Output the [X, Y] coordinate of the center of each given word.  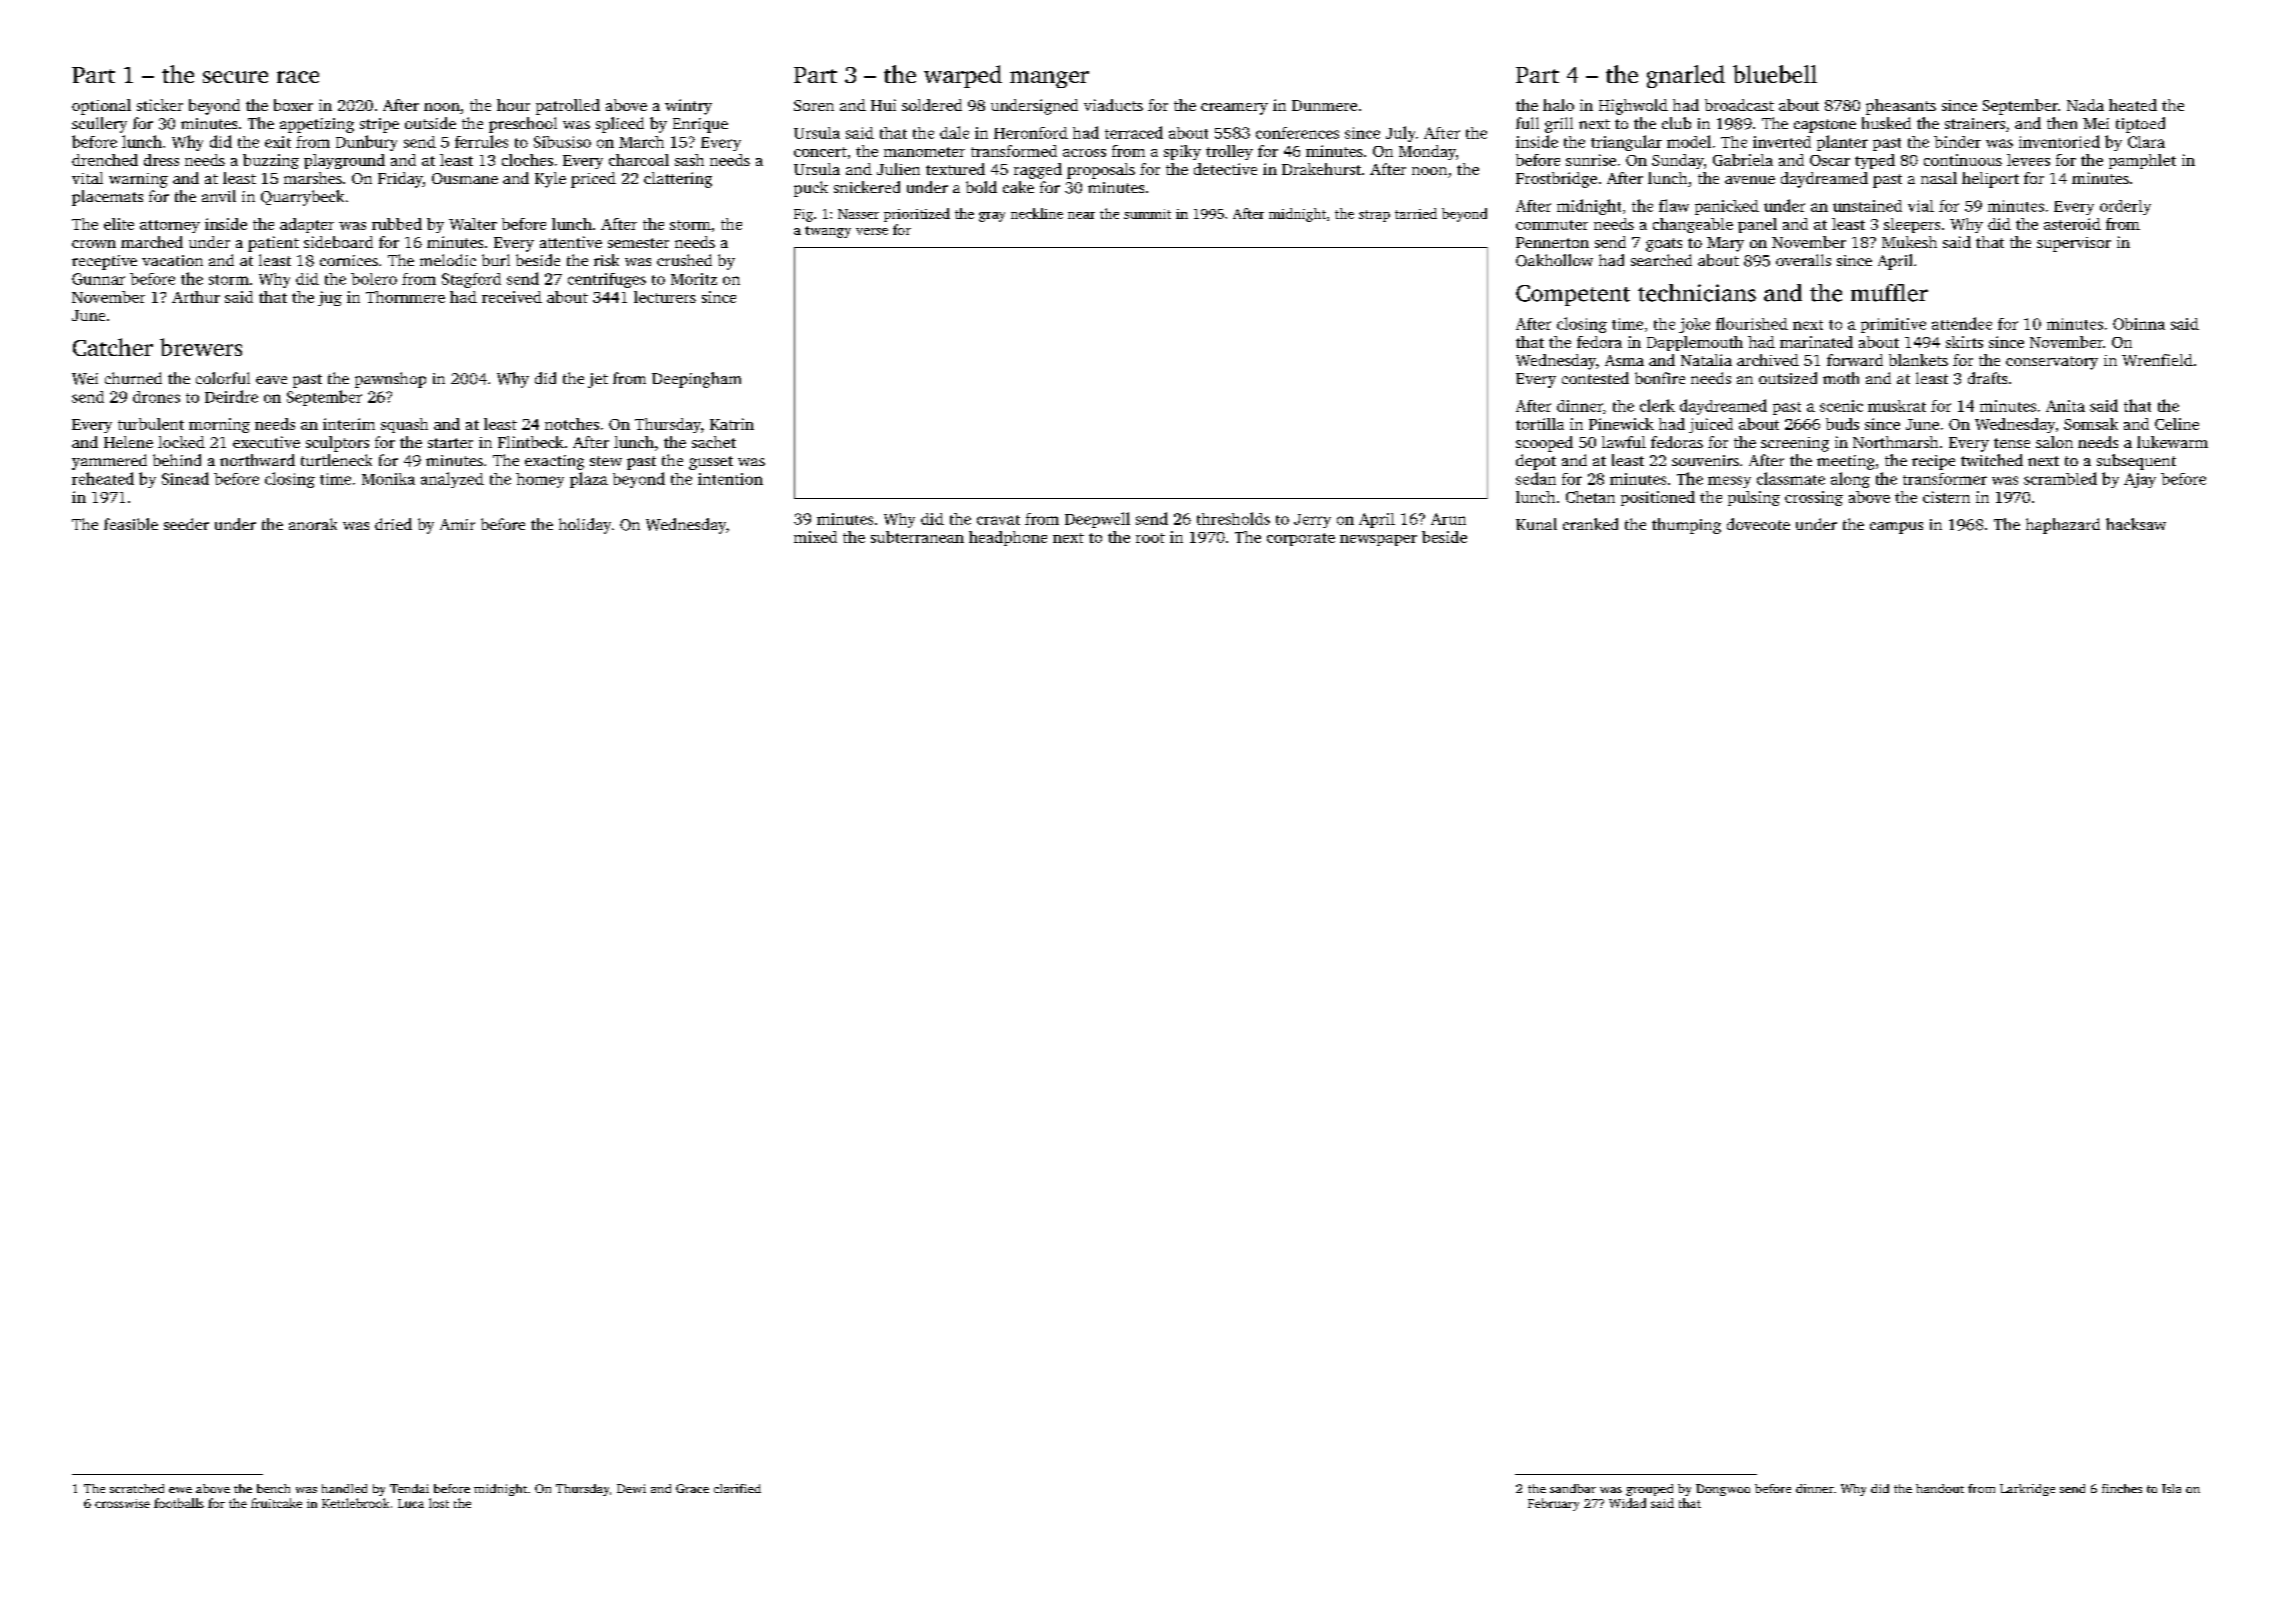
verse [872, 231]
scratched [137, 1488]
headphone [1008, 538]
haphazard [2063, 526]
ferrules [481, 141]
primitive [1893, 325]
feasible [131, 524]
